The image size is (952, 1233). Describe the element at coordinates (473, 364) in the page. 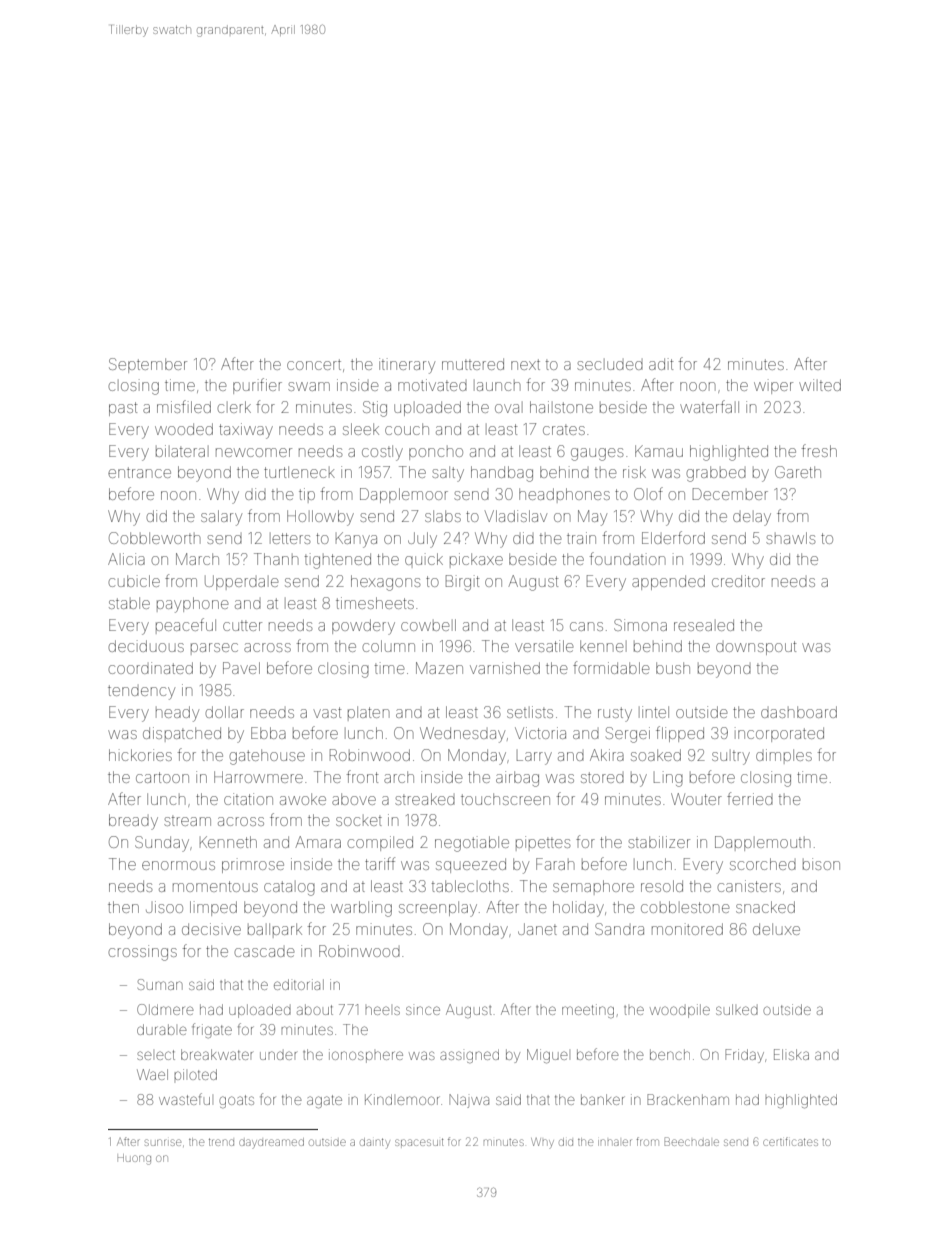

I see `muttered` at that location.
